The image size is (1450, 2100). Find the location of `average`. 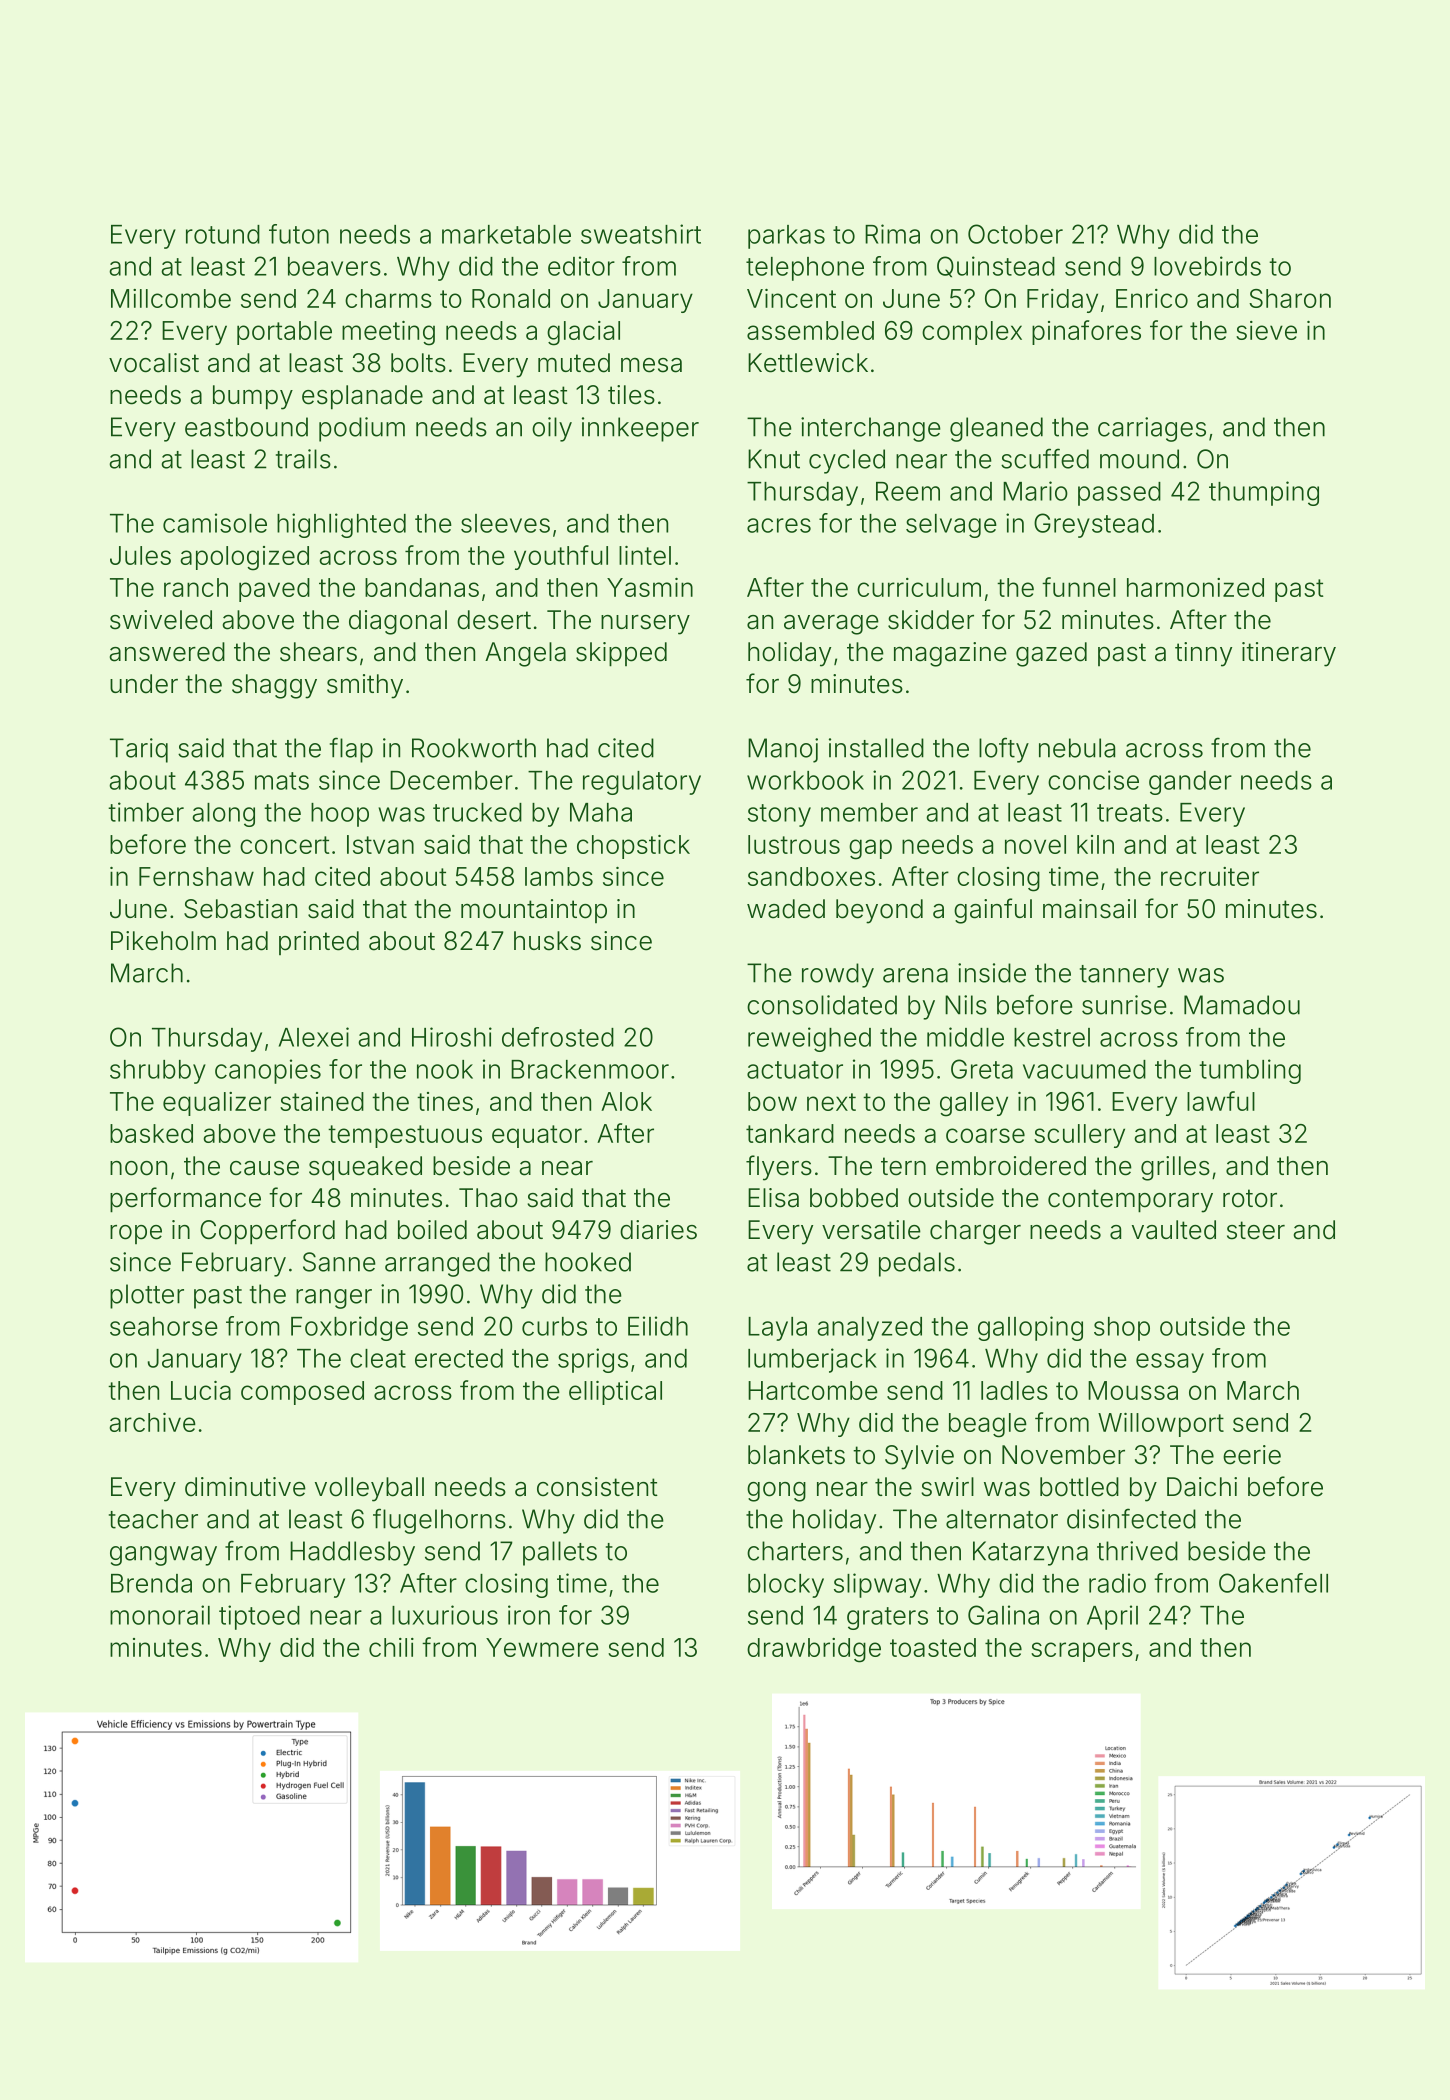

average is located at coordinates (831, 625).
